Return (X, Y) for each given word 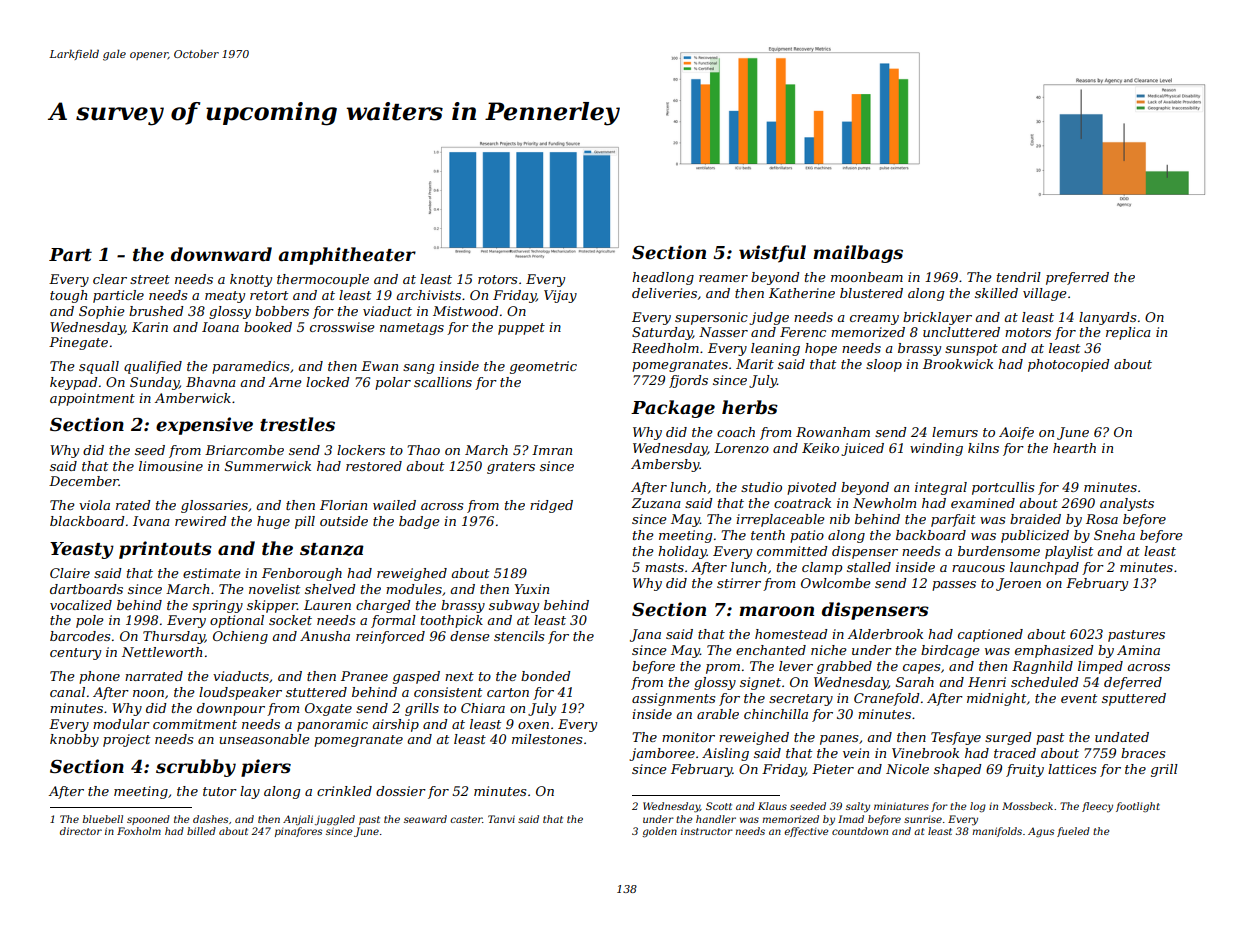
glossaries (214, 506)
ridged (551, 506)
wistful (772, 254)
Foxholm (139, 831)
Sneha (1114, 535)
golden (659, 832)
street (150, 279)
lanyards (1107, 318)
